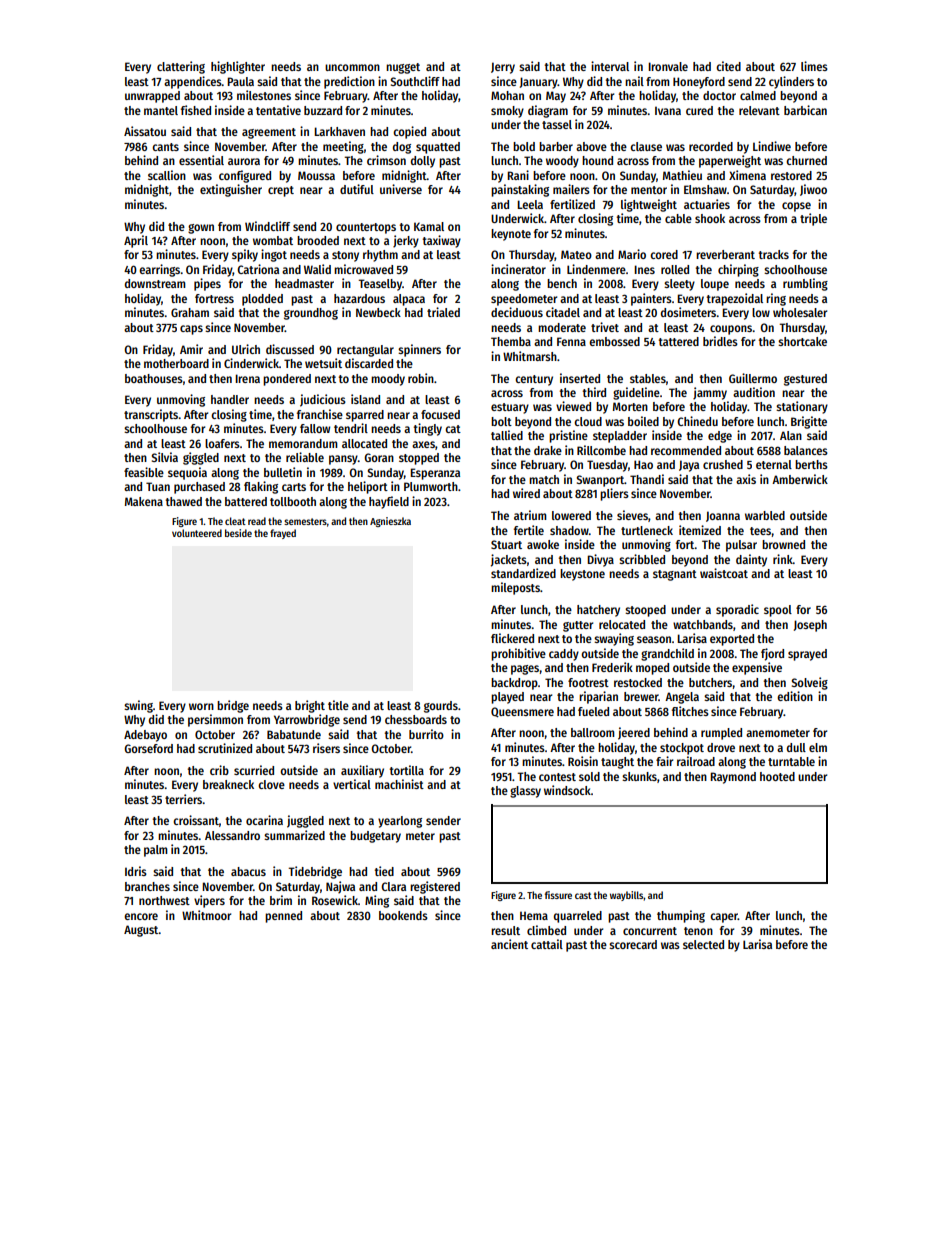 The height and width of the screenshot is (1233, 952). I want to click on quarreled, so click(578, 917).
